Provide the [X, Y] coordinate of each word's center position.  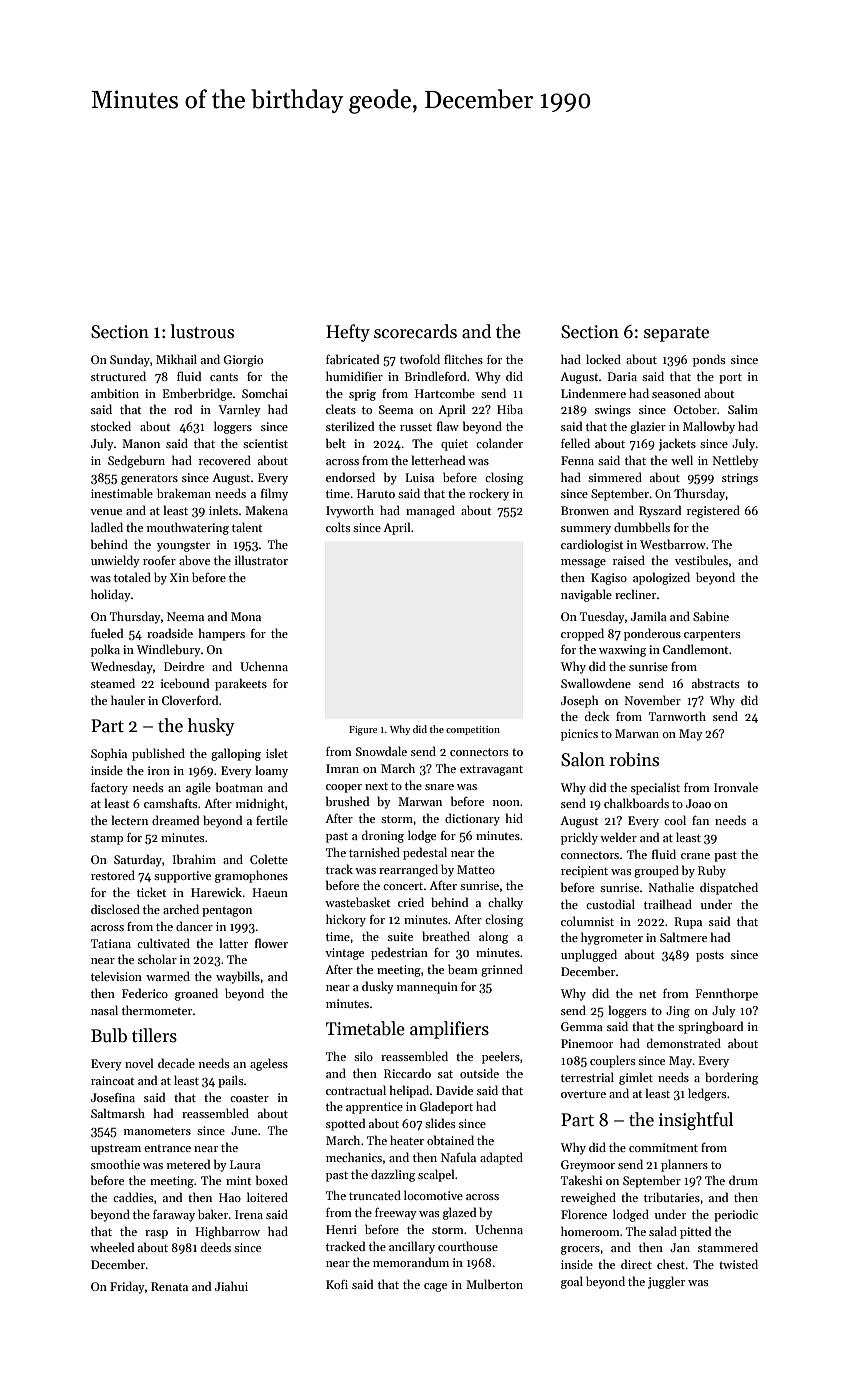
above [194, 560]
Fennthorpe [727, 994]
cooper [344, 788]
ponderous [652, 634]
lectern [130, 820]
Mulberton [494, 1284]
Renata [169, 1286]
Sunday [130, 360]
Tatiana [111, 943]
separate [676, 334]
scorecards [415, 331]
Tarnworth [677, 716]
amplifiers [449, 1030]
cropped [582, 634]
